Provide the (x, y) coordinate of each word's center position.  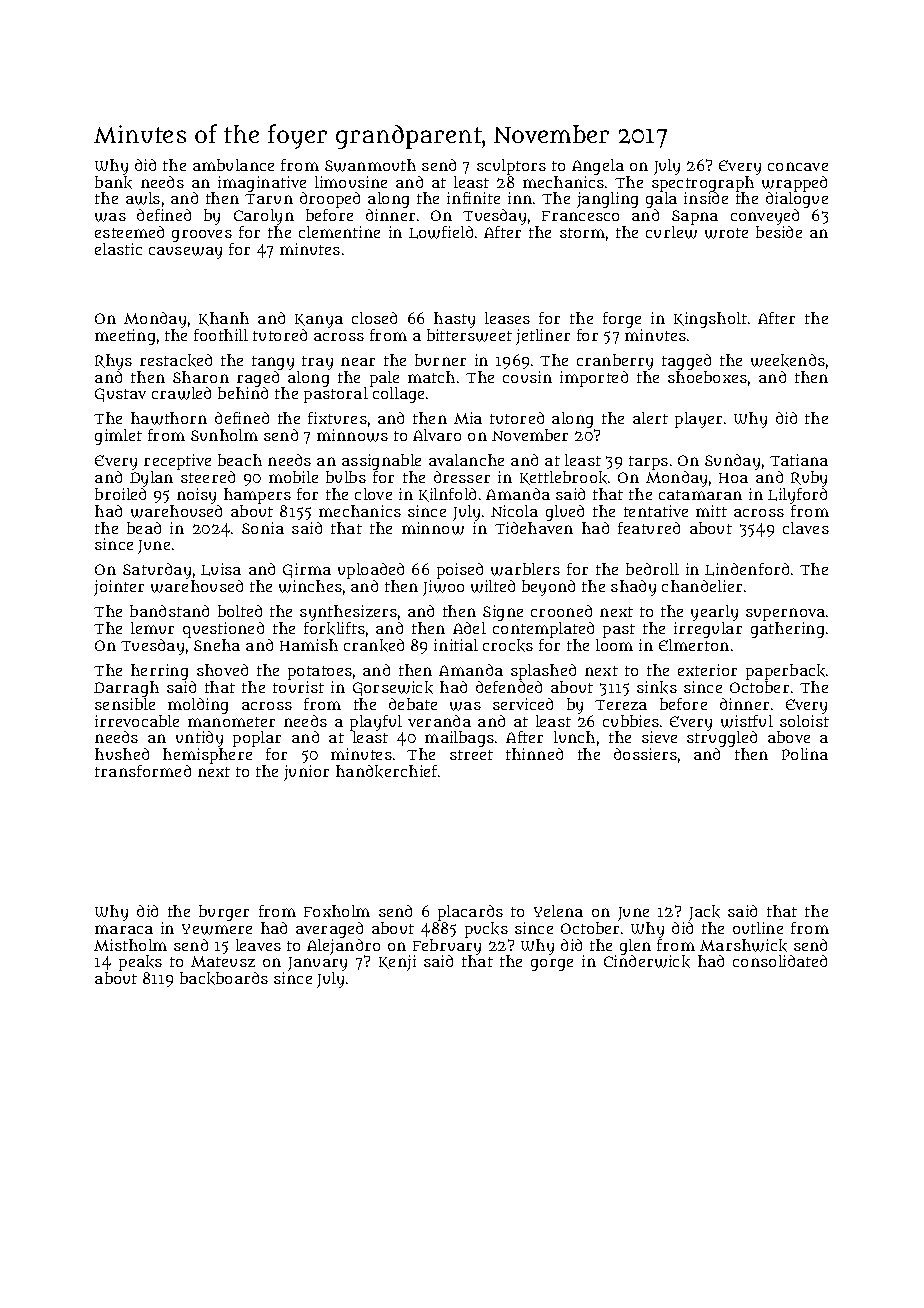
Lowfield (441, 232)
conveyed (765, 217)
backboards (224, 978)
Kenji (397, 963)
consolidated (780, 961)
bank (113, 182)
